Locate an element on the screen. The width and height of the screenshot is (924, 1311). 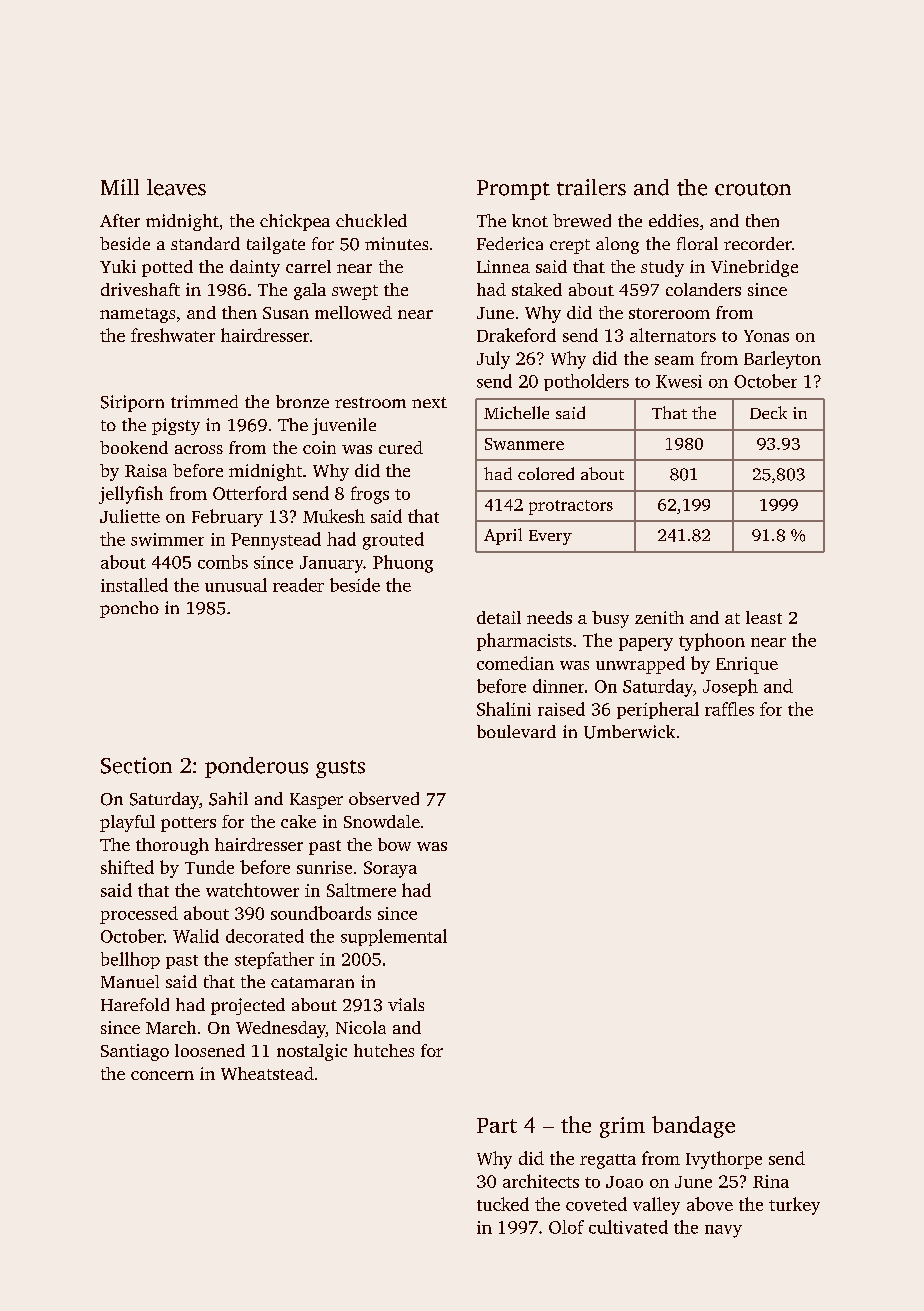
Tunde is located at coordinates (209, 867).
